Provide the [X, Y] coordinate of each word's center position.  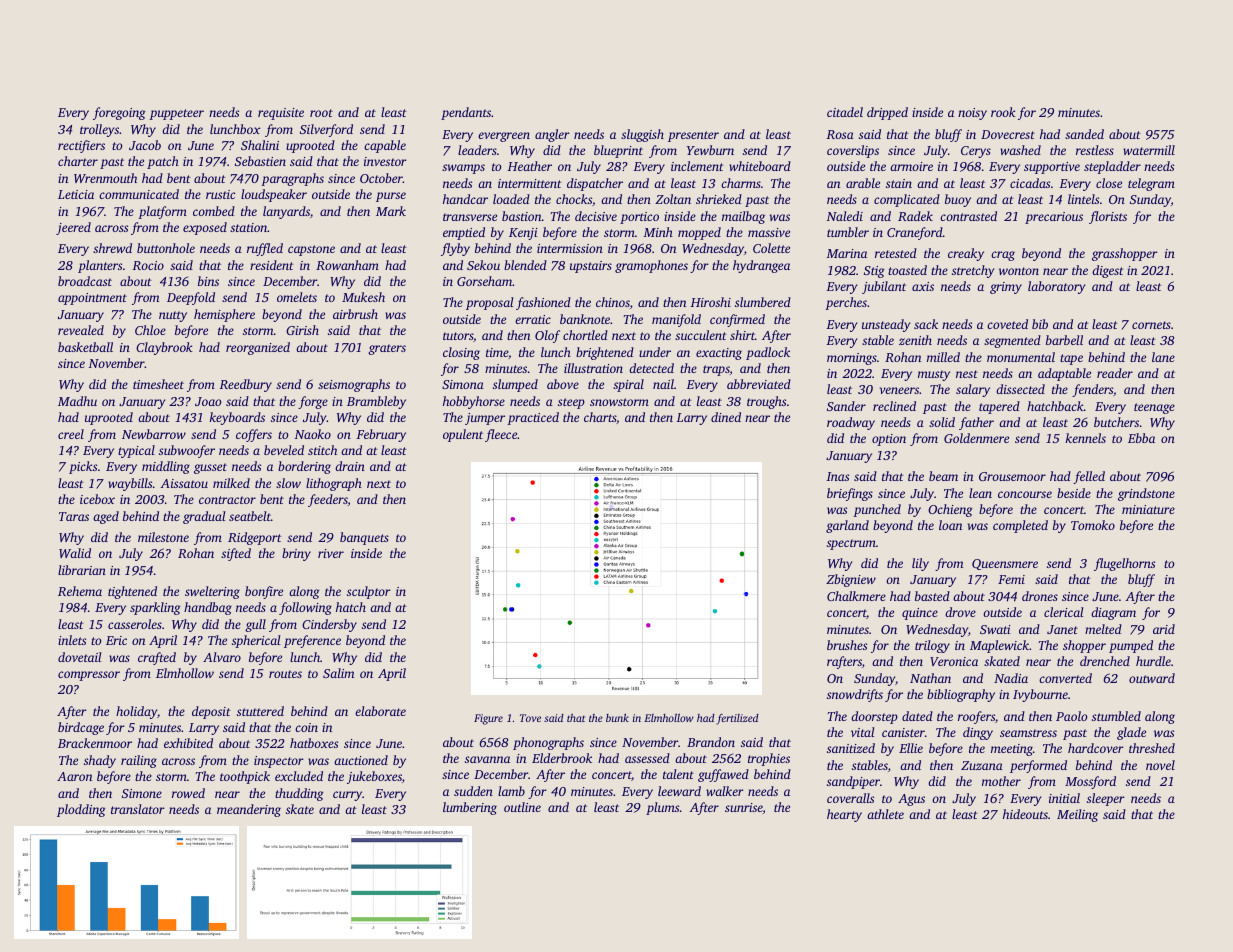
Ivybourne [1040, 695]
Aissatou [184, 483]
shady [100, 761]
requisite [281, 114]
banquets [364, 538]
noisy [972, 114]
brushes [847, 645]
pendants [466, 113]
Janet [1062, 629]
